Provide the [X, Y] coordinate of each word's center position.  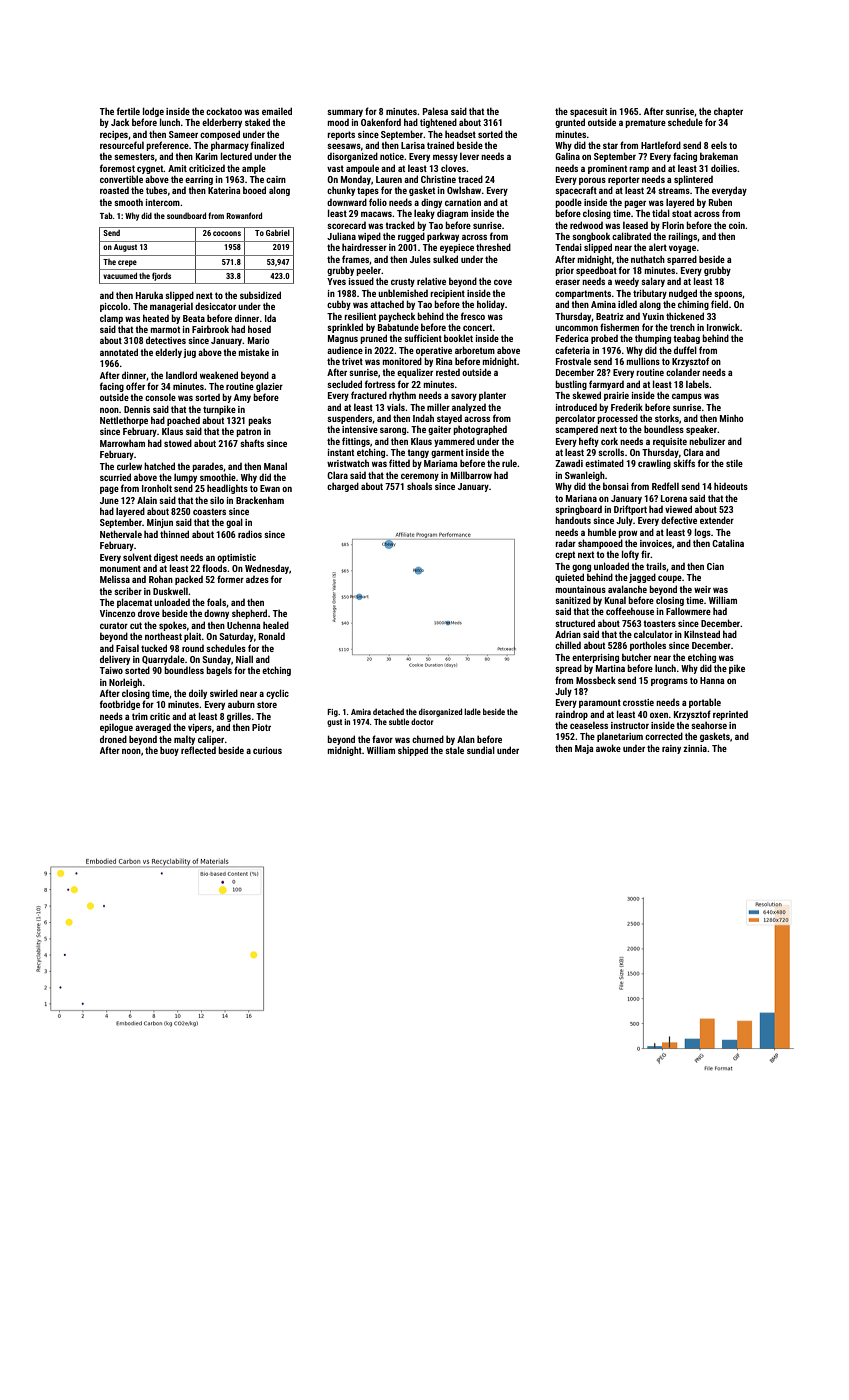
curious [267, 750]
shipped [413, 751]
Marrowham [122, 443]
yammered [454, 442]
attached [387, 304]
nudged [683, 294]
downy [216, 614]
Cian [715, 566]
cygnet [150, 169]
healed [276, 625]
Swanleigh [585, 476]
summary [345, 113]
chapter [728, 112]
